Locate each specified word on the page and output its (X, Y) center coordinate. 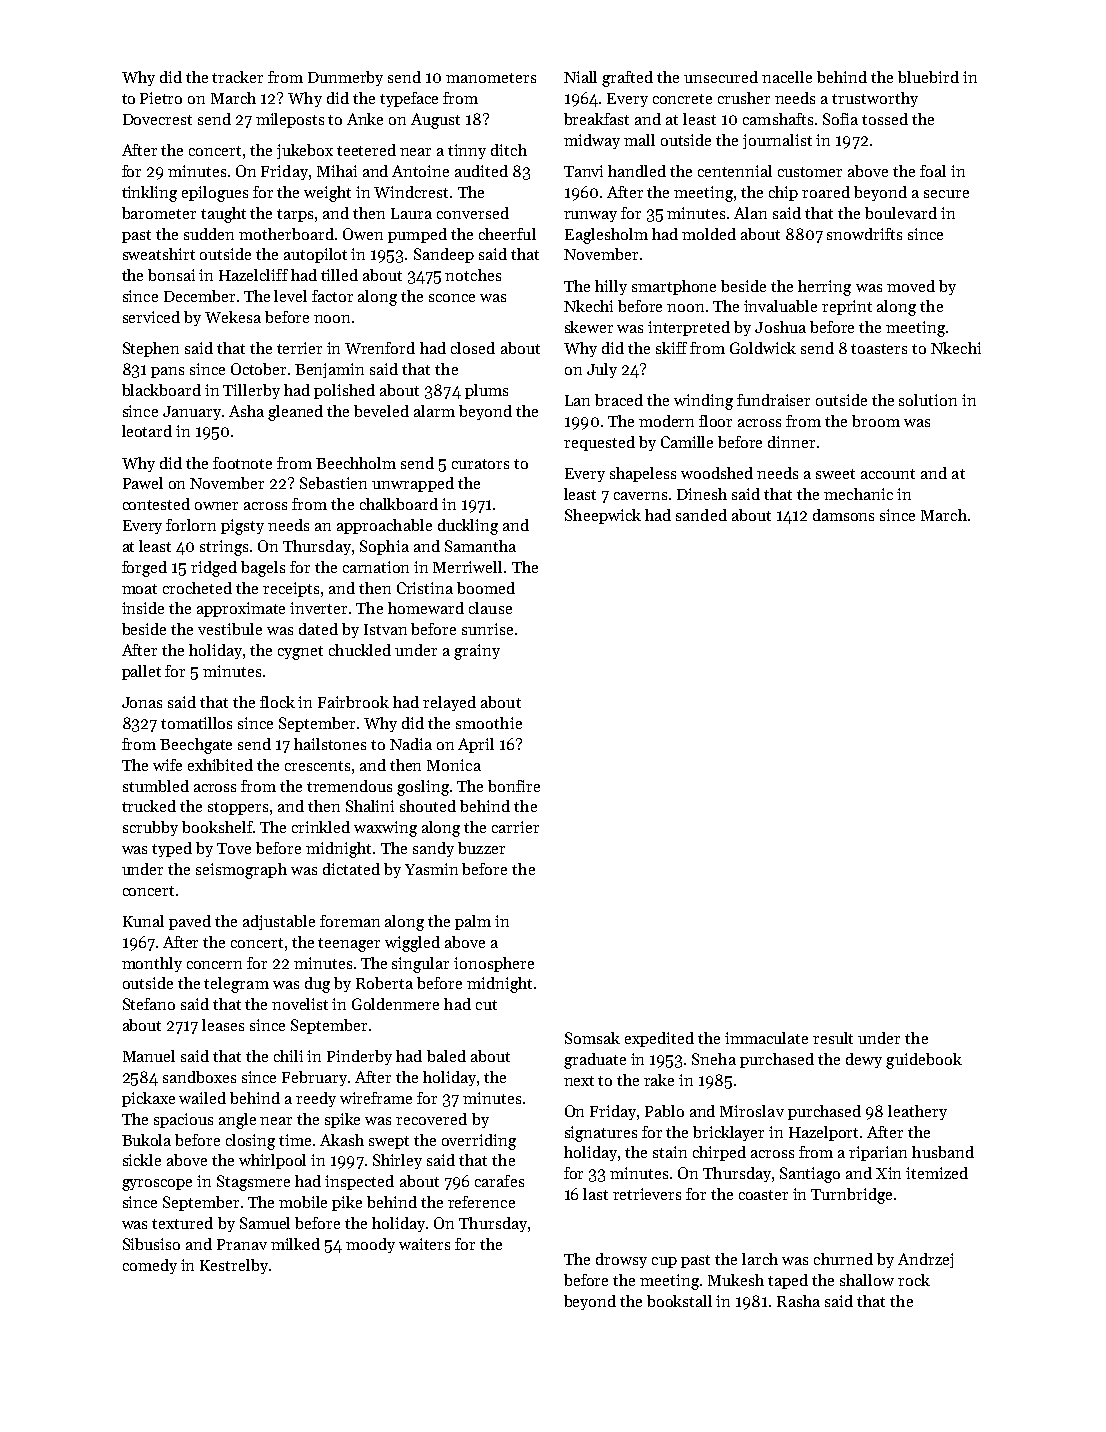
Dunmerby (345, 78)
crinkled (321, 827)
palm (473, 922)
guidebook (924, 1061)
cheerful (507, 234)
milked (295, 1244)
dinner (791, 442)
